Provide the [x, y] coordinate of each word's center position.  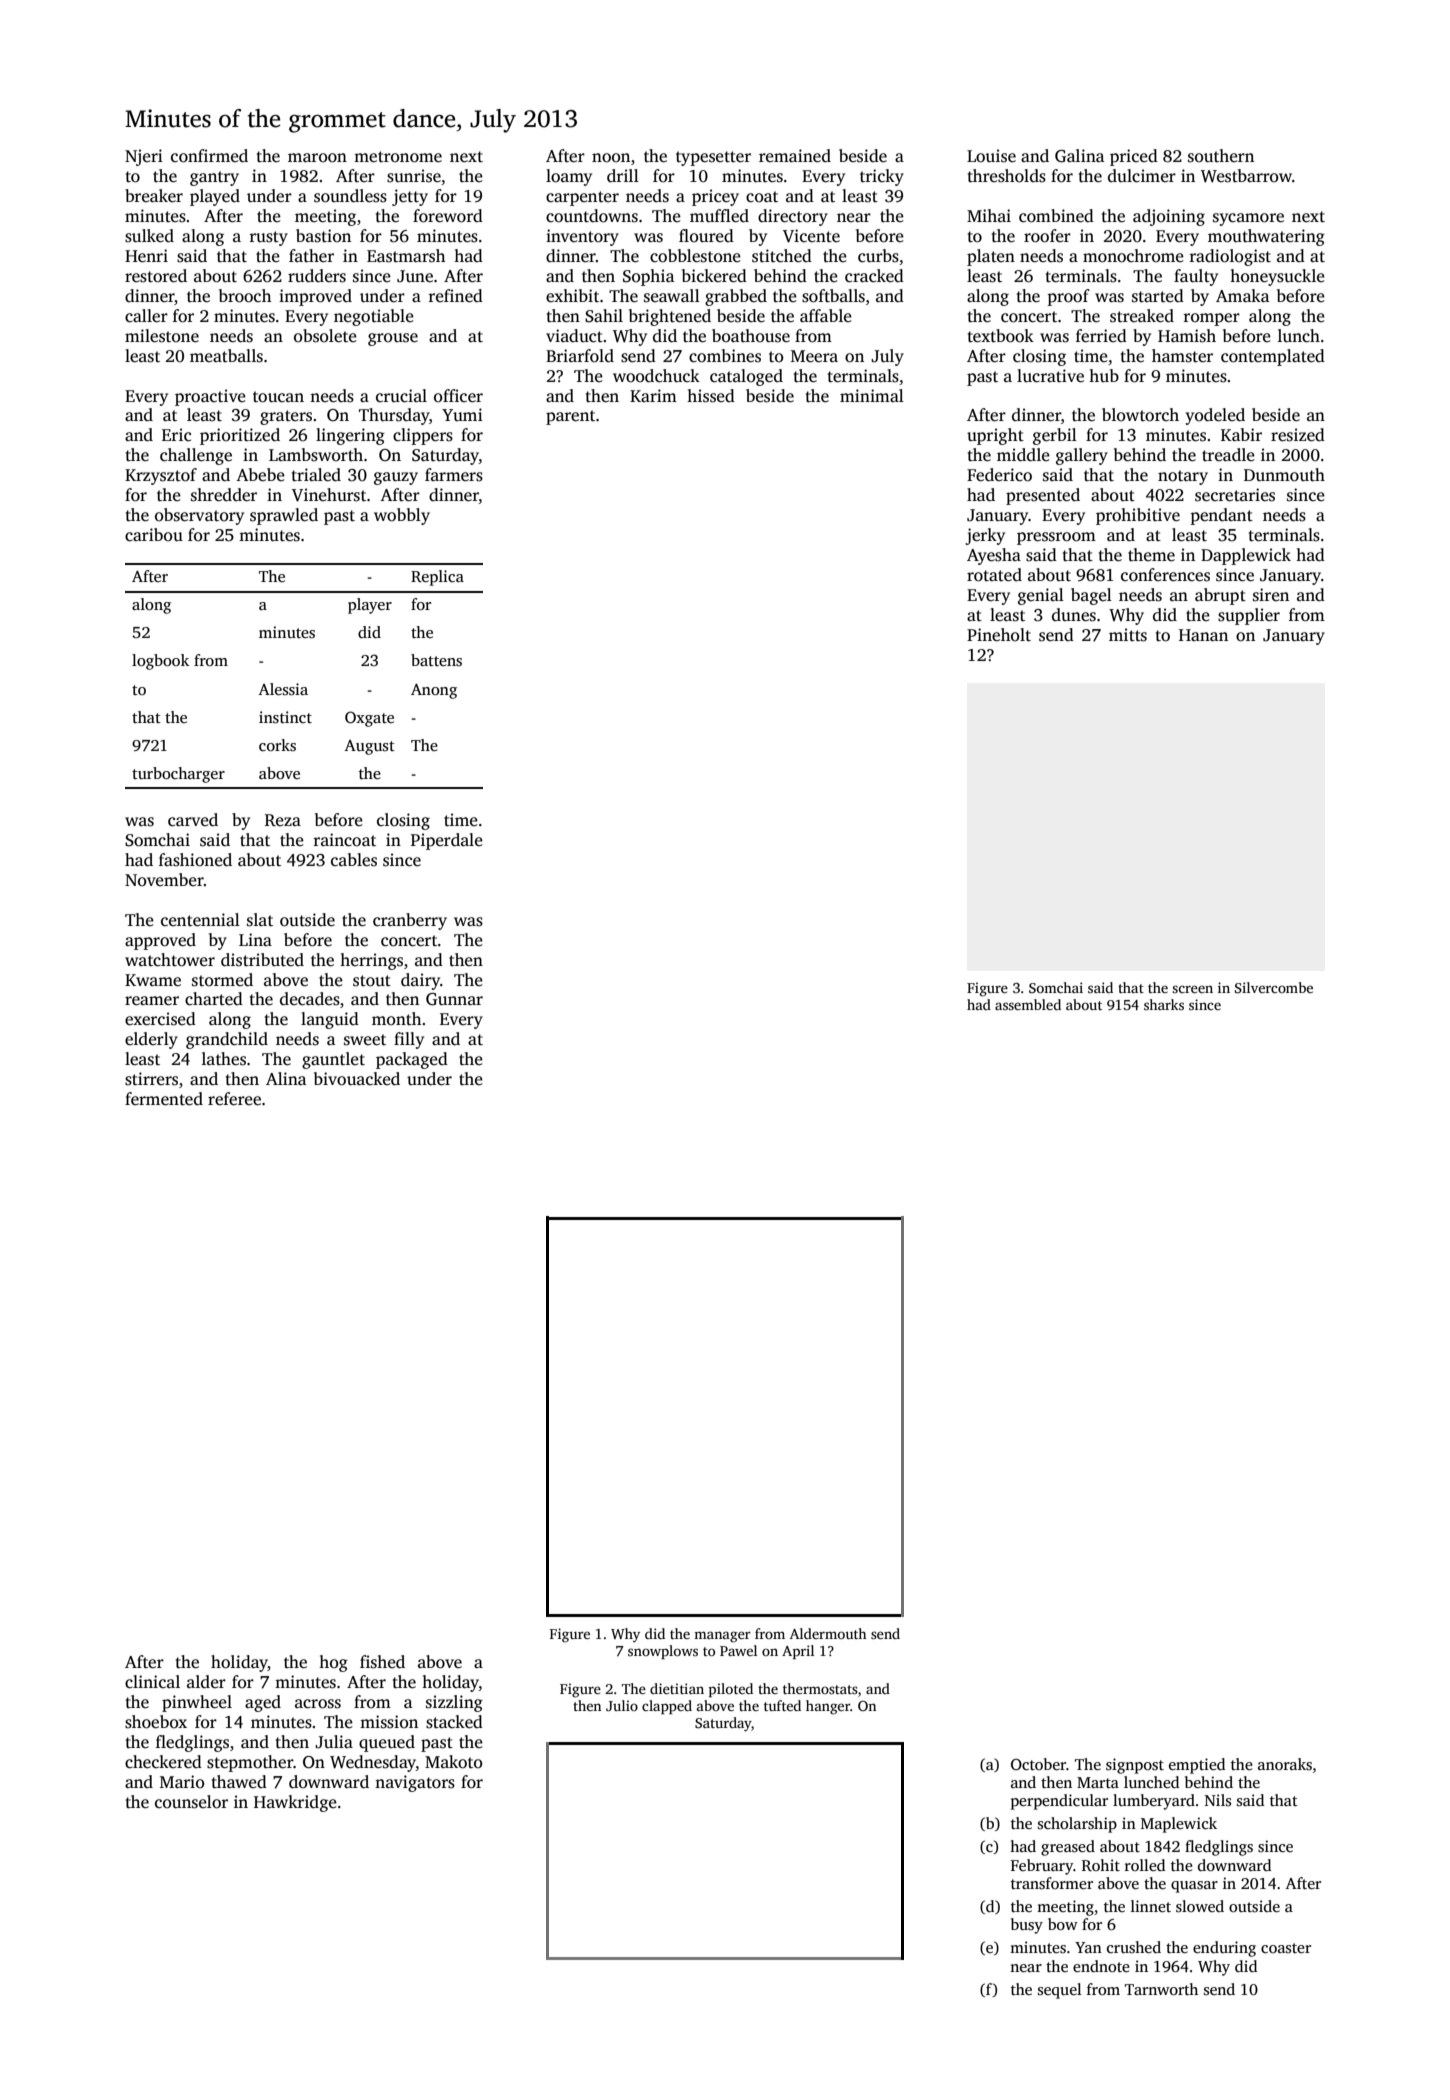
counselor [191, 1802]
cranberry [410, 921]
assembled [1028, 1004]
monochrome [1133, 256]
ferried [1101, 336]
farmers [454, 475]
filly [409, 1040]
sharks [1164, 1004]
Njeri [144, 157]
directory [793, 217]
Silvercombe [1274, 987]
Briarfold [580, 356]
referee [234, 1099]
